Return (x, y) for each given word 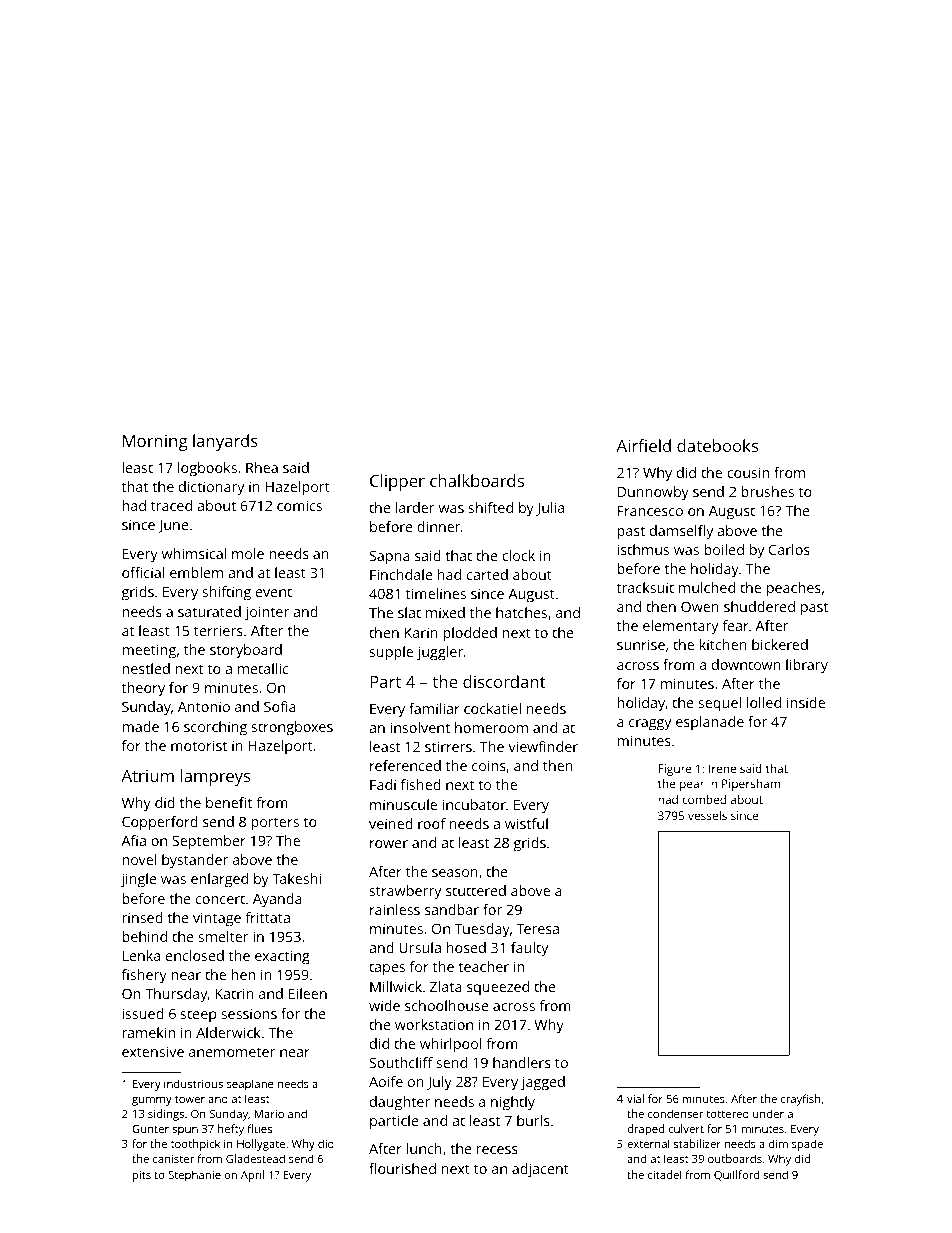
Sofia (280, 706)
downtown (746, 664)
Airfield (643, 445)
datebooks (717, 445)
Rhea (262, 467)
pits (142, 1176)
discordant (504, 681)
